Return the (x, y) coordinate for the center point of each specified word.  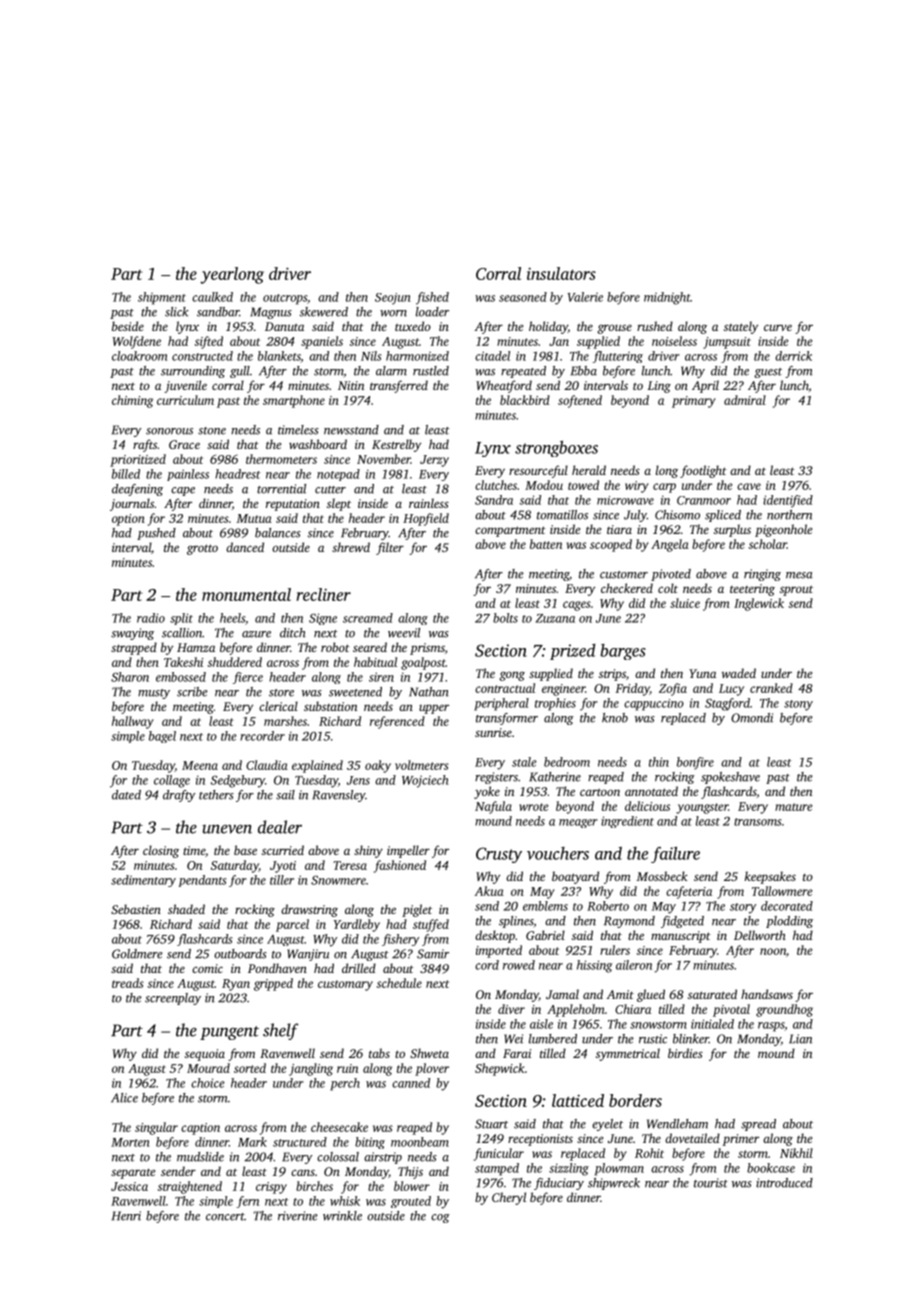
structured (300, 1142)
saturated (712, 994)
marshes (285, 721)
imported (499, 951)
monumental (246, 594)
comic (207, 968)
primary (694, 402)
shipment (162, 298)
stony (798, 705)
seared (370, 647)
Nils (371, 356)
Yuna (702, 673)
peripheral (501, 704)
